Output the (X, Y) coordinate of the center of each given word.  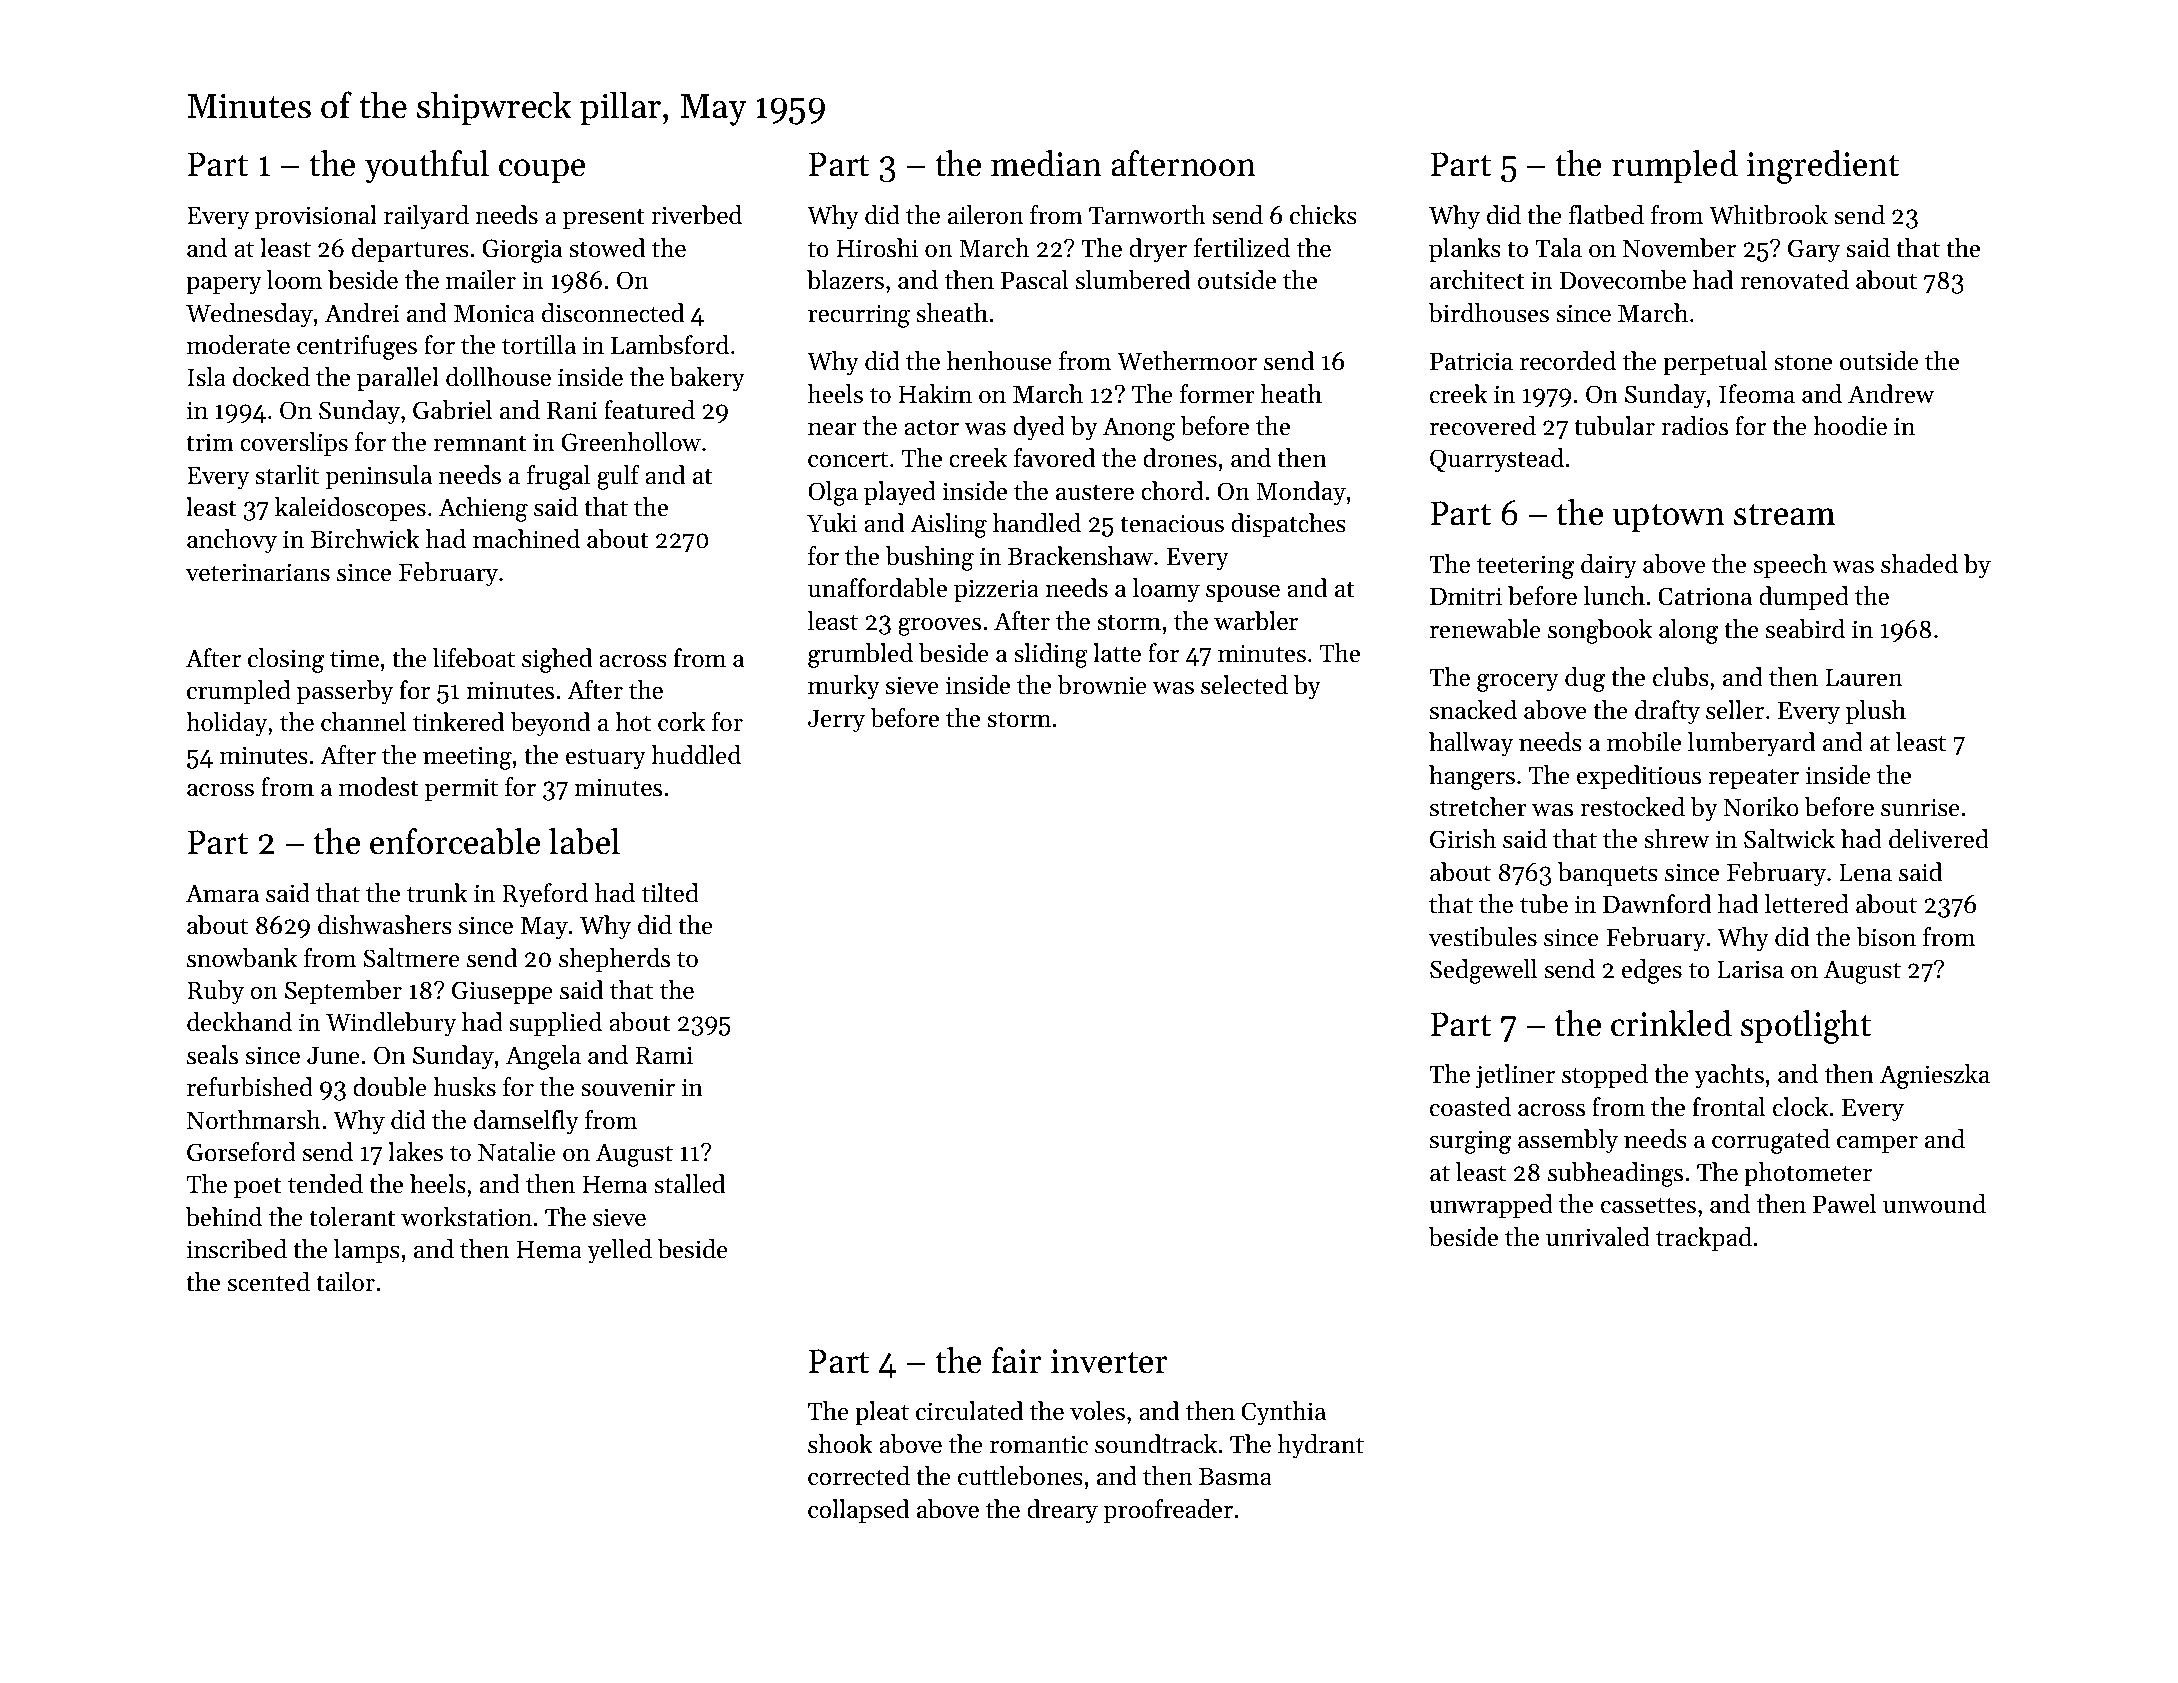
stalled (689, 1184)
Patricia (1471, 361)
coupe (542, 171)
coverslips (294, 444)
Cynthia (1284, 1413)
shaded (1919, 564)
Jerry (836, 721)
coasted (1470, 1107)
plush (1876, 712)
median (1046, 163)
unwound (1934, 1204)
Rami (664, 1055)
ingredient (1823, 167)
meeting (467, 758)
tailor (345, 1282)
